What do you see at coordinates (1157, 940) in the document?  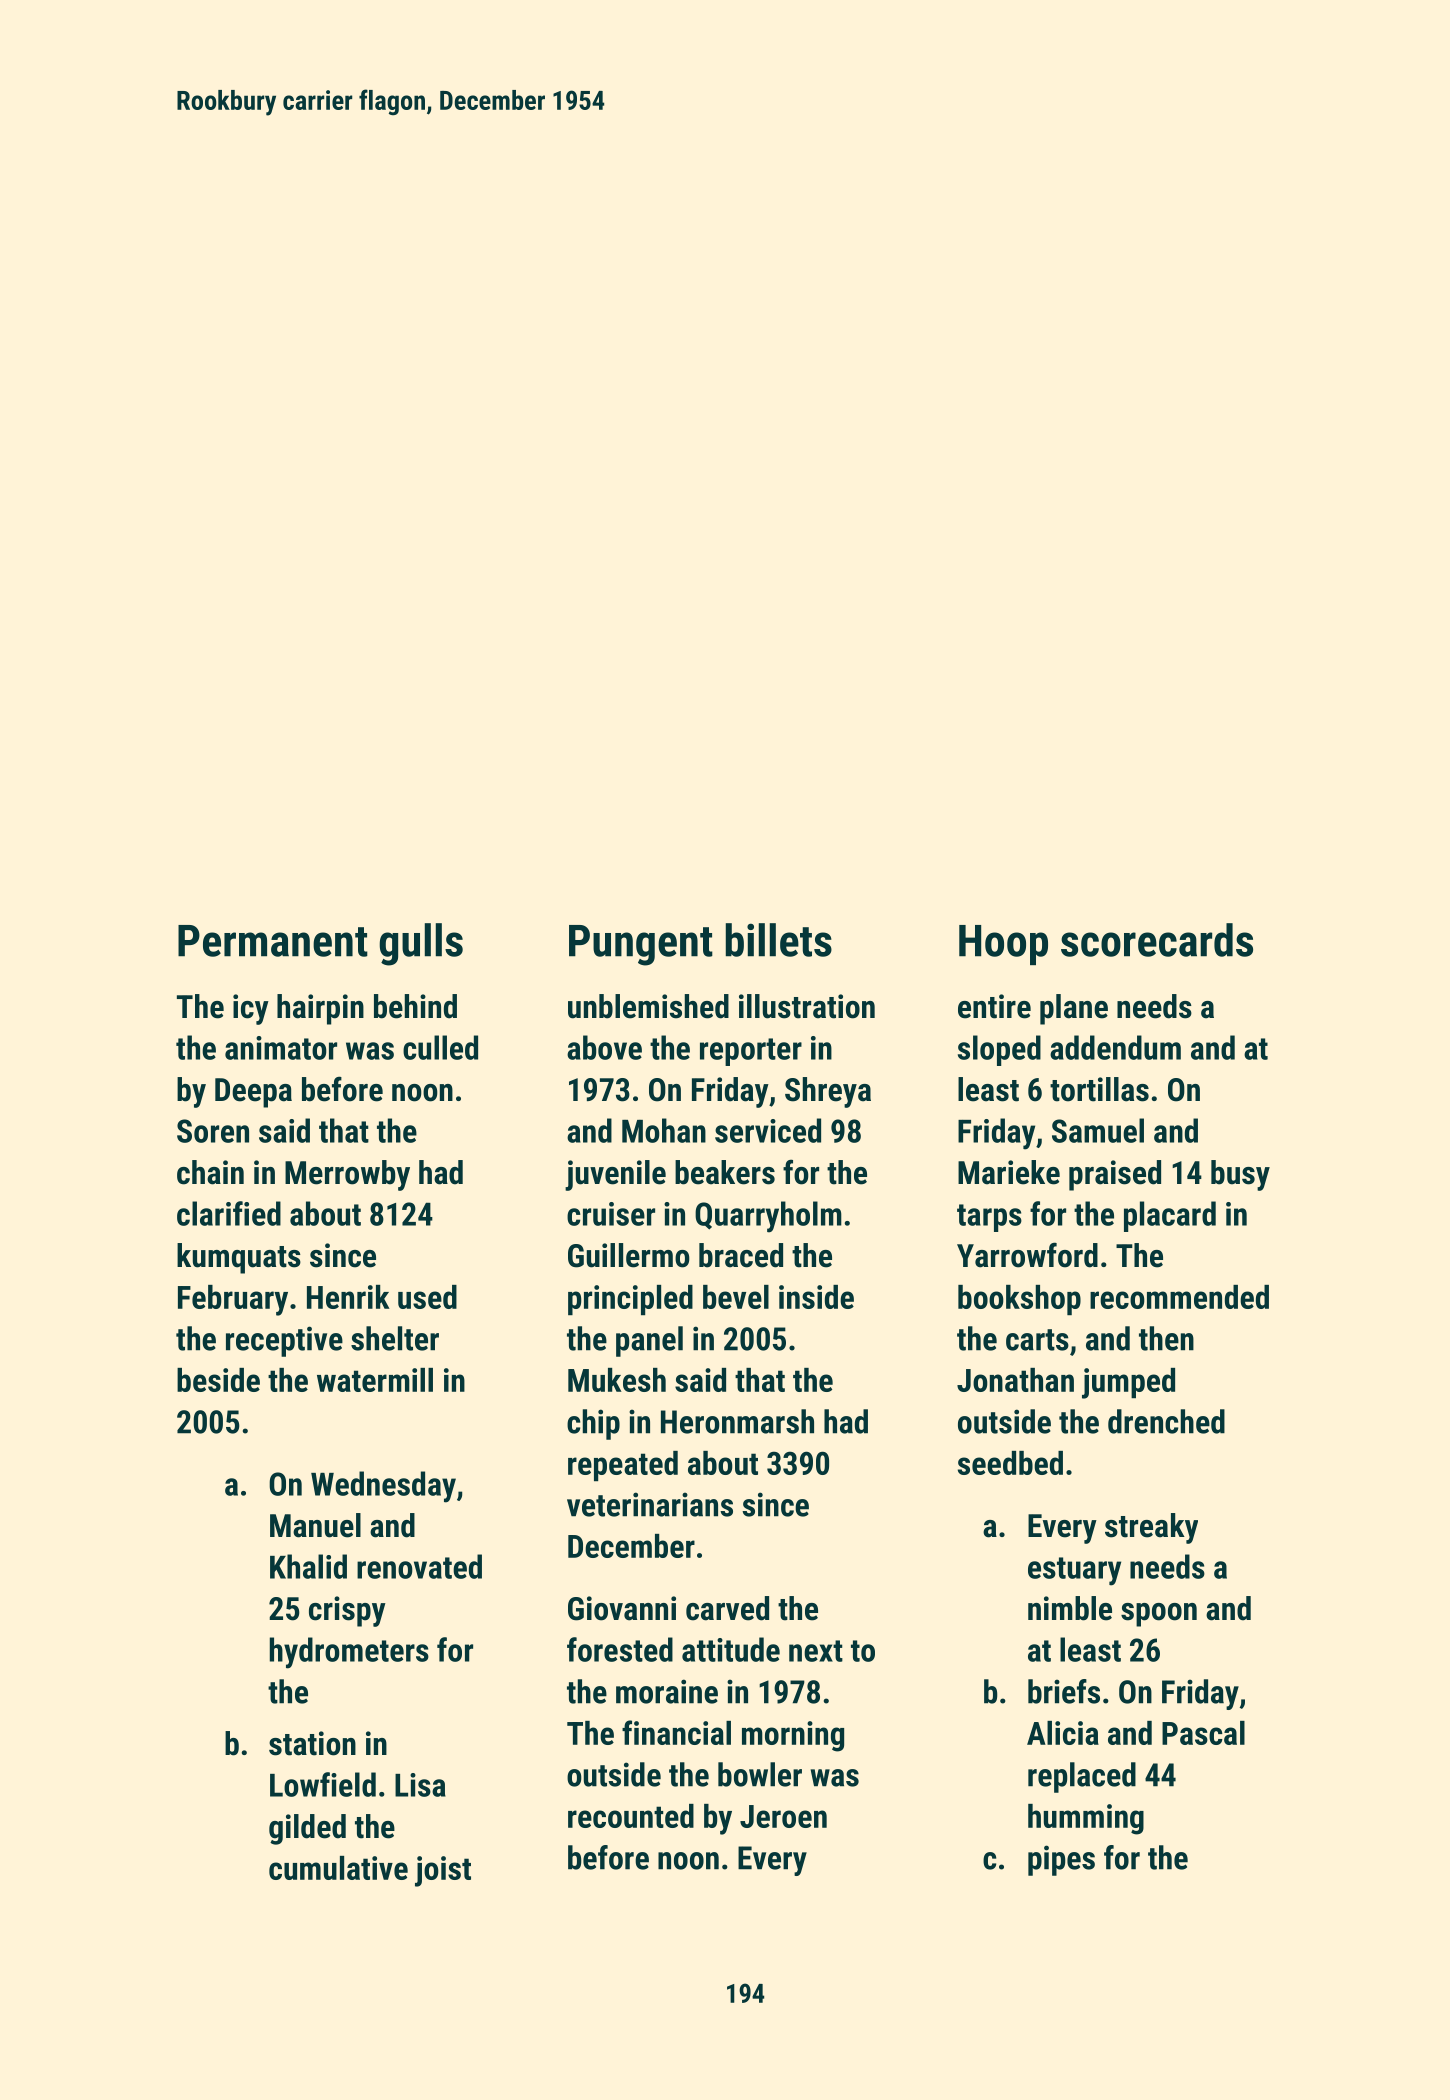 I see `scorecards` at bounding box center [1157, 940].
